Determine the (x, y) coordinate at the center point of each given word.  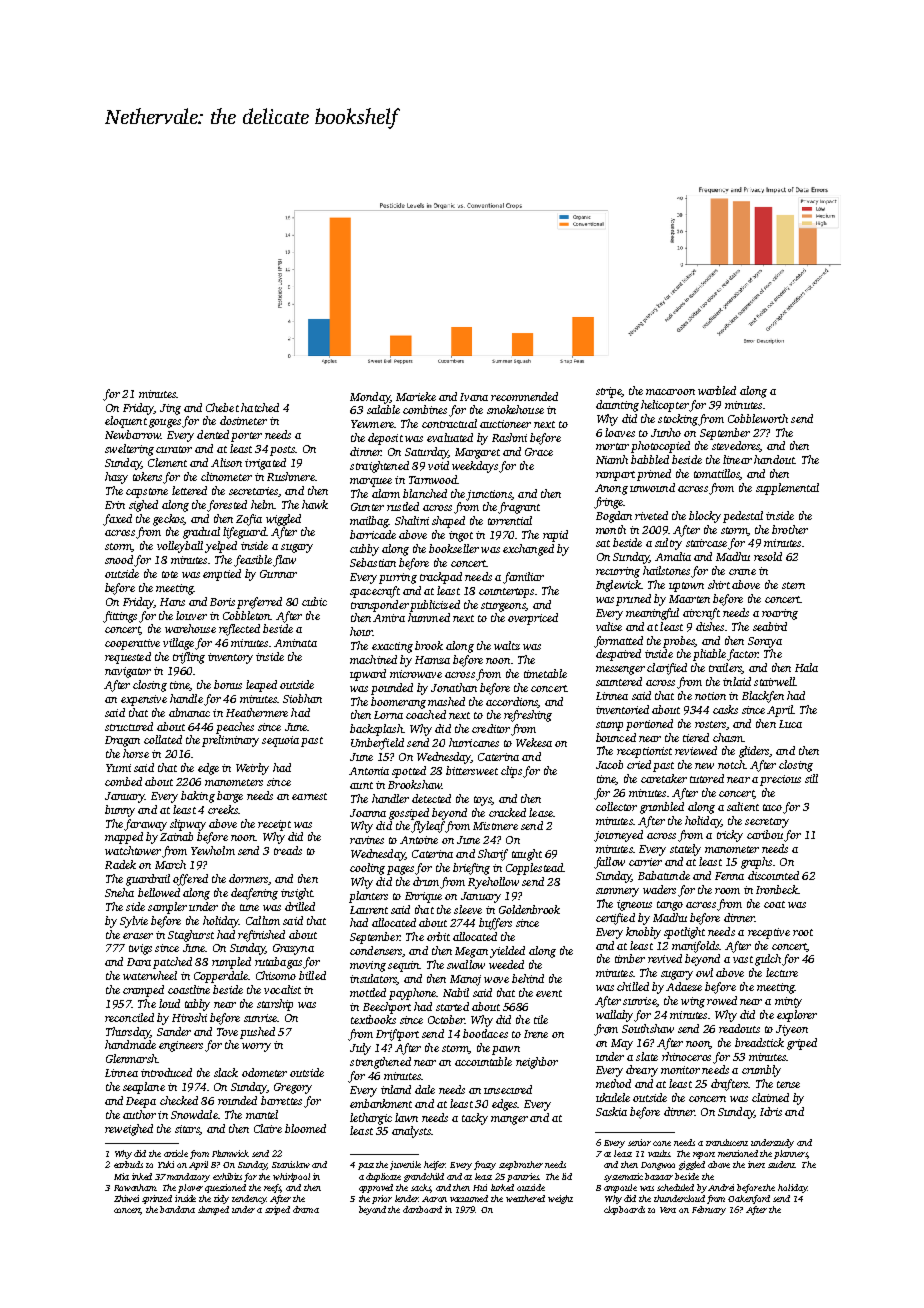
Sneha (119, 892)
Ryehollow (493, 883)
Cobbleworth (758, 418)
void (438, 465)
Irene (536, 1034)
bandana (177, 1209)
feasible (253, 561)
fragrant (519, 508)
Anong (611, 489)
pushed (257, 1033)
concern (707, 1099)
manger (509, 1120)
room (727, 891)
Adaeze (684, 986)
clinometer (226, 476)
